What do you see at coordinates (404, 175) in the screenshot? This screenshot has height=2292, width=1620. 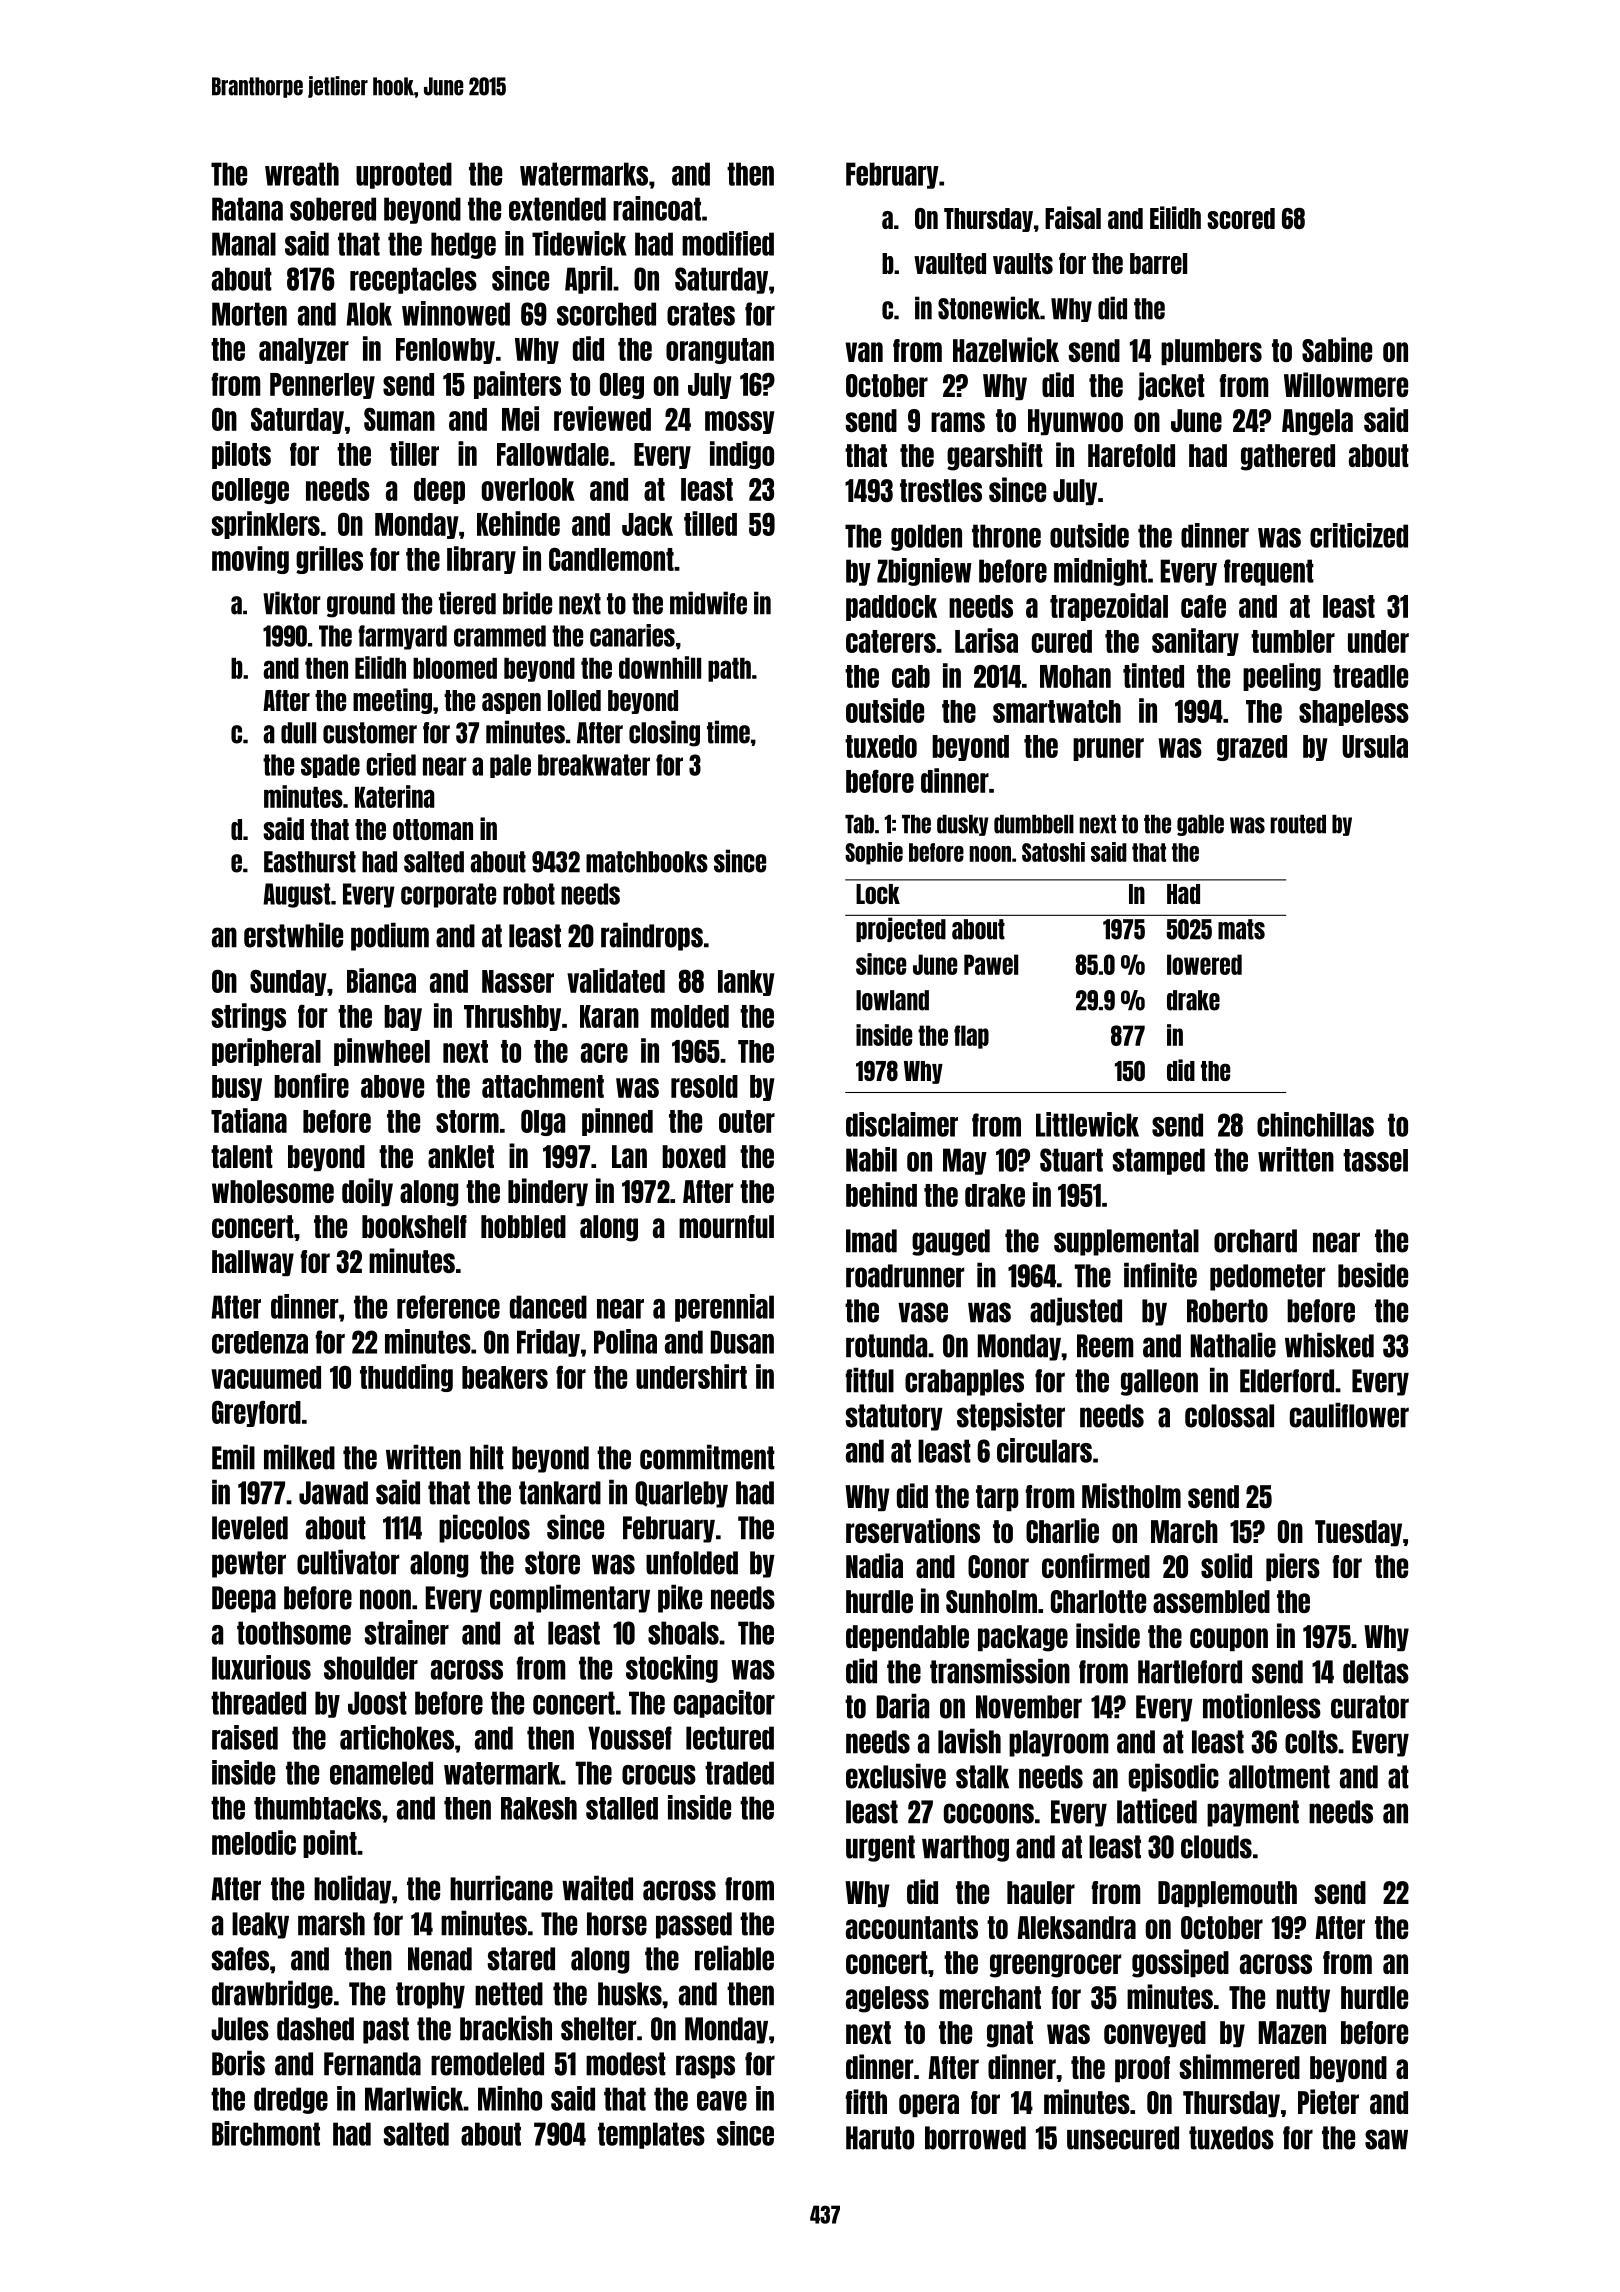 I see `uprooted` at bounding box center [404, 175].
